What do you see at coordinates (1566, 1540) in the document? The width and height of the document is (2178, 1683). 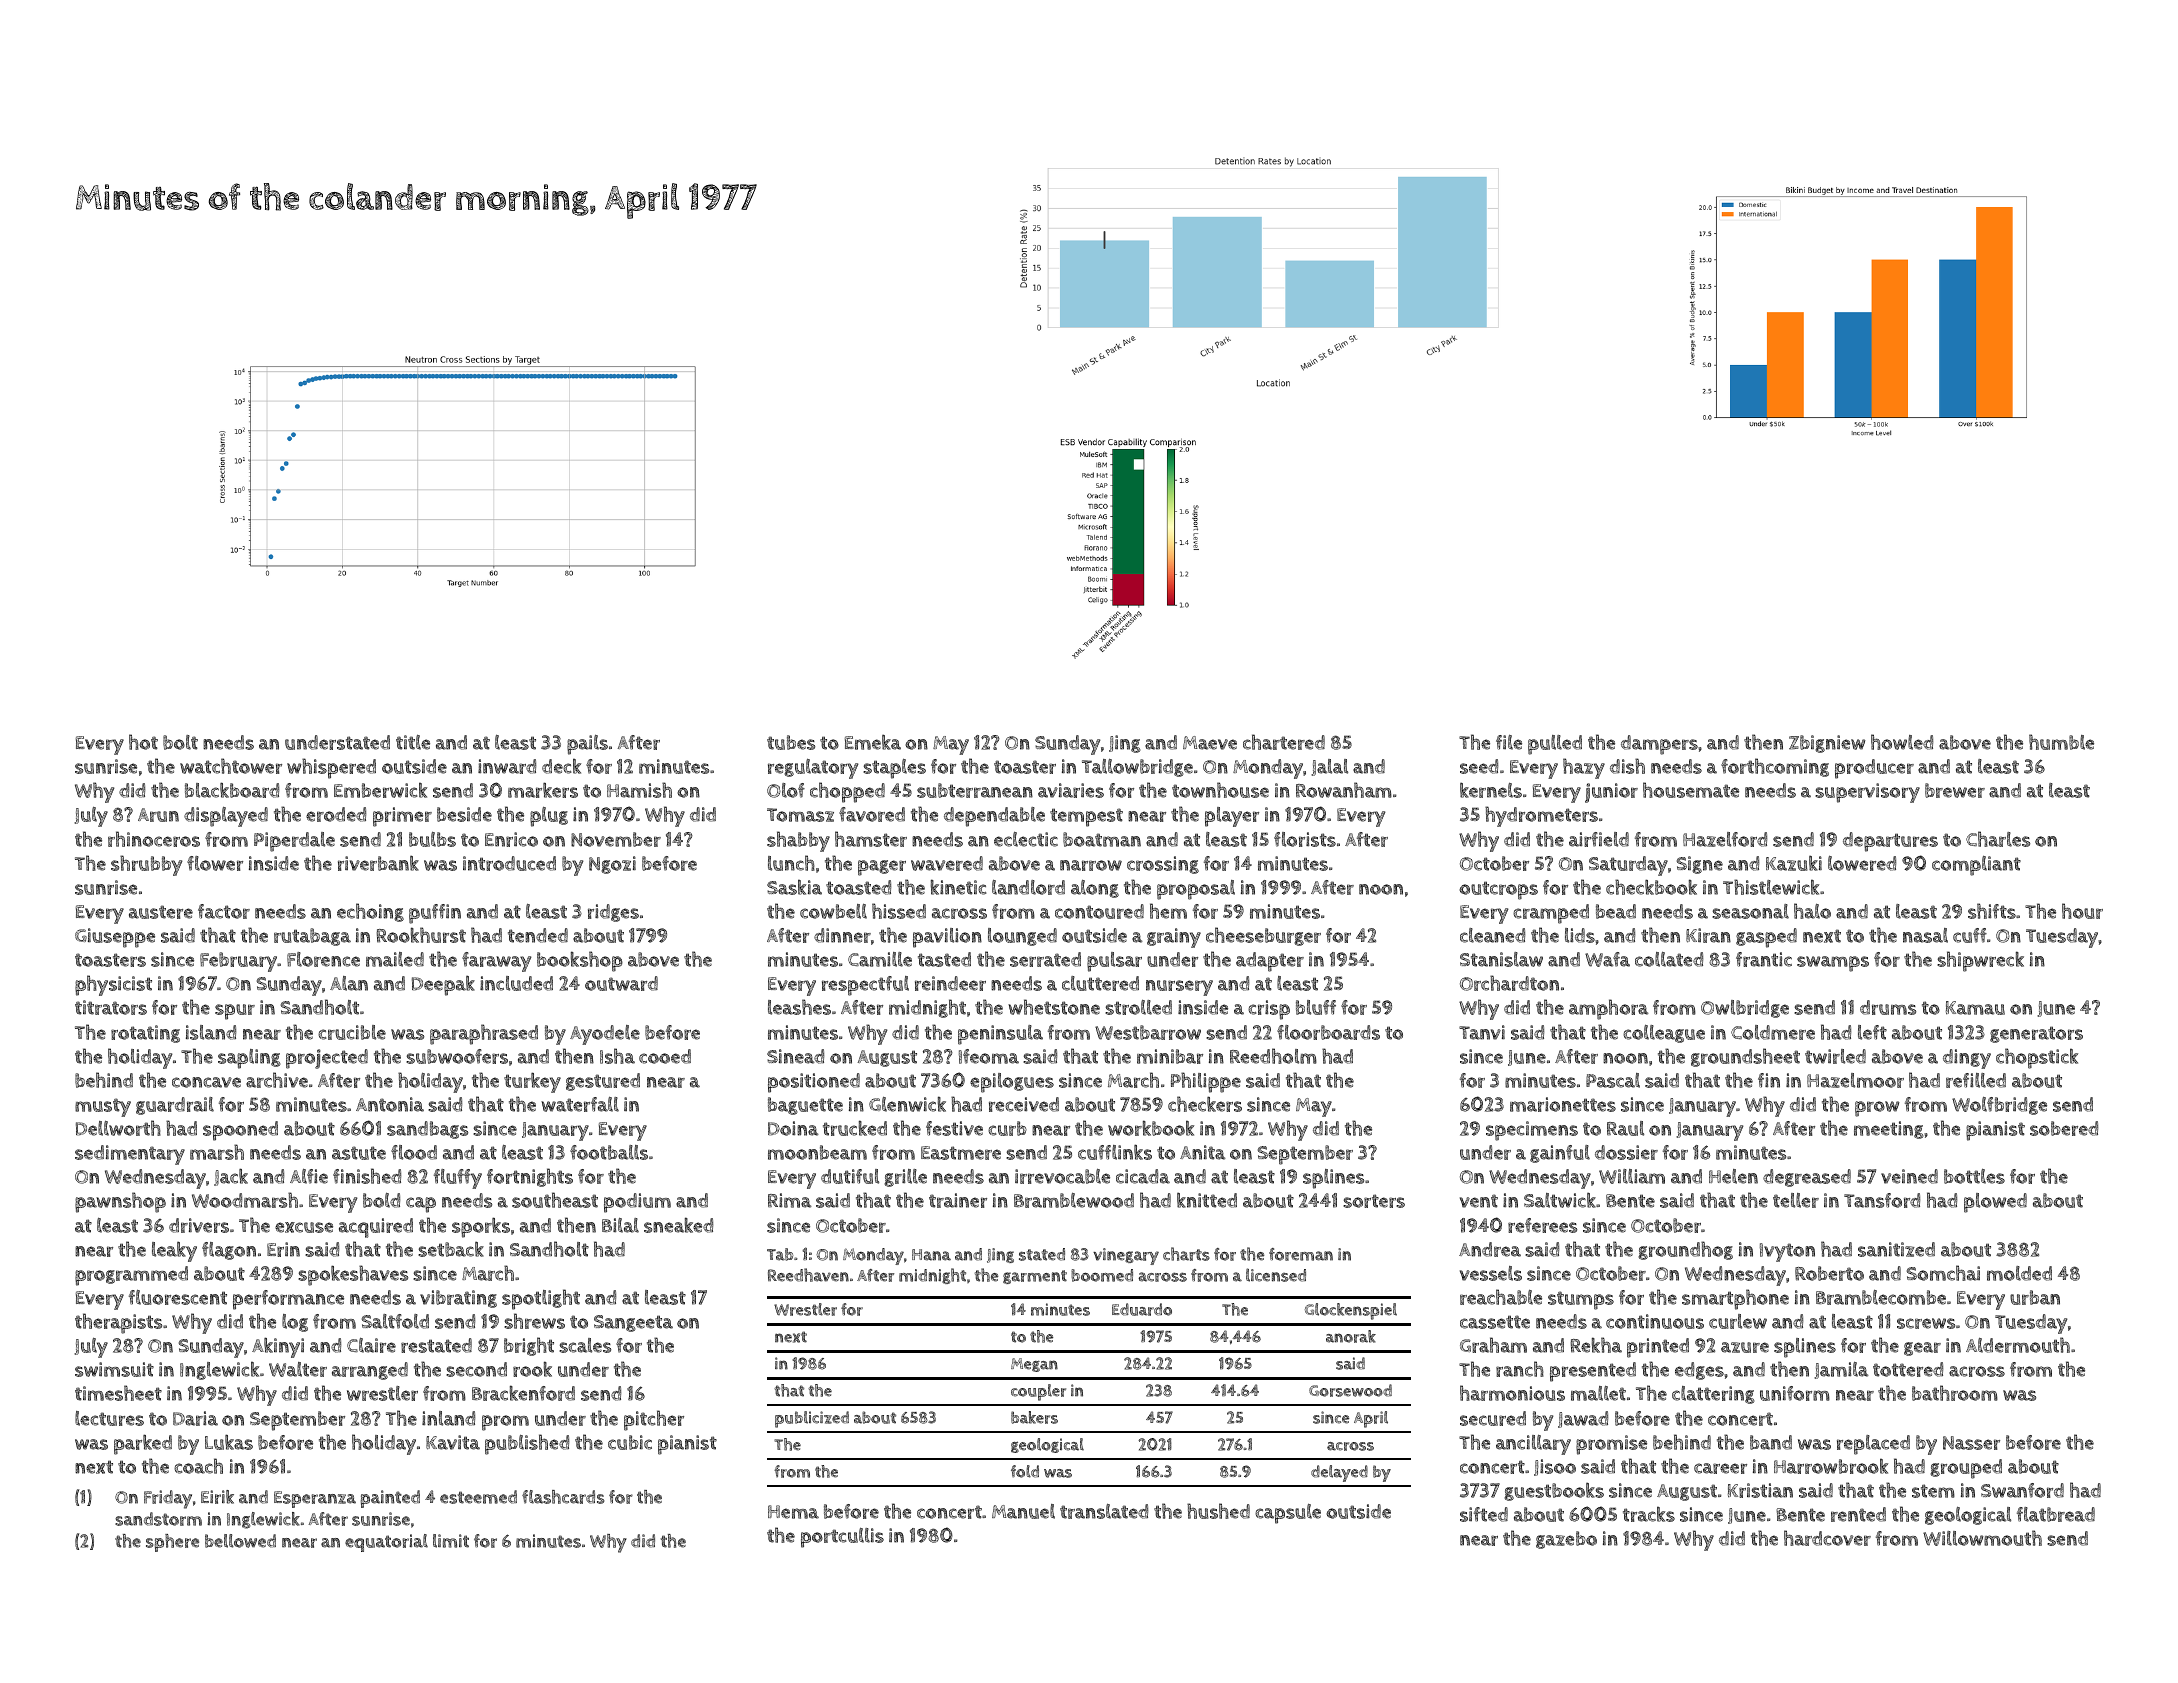 I see `gazebo` at bounding box center [1566, 1540].
